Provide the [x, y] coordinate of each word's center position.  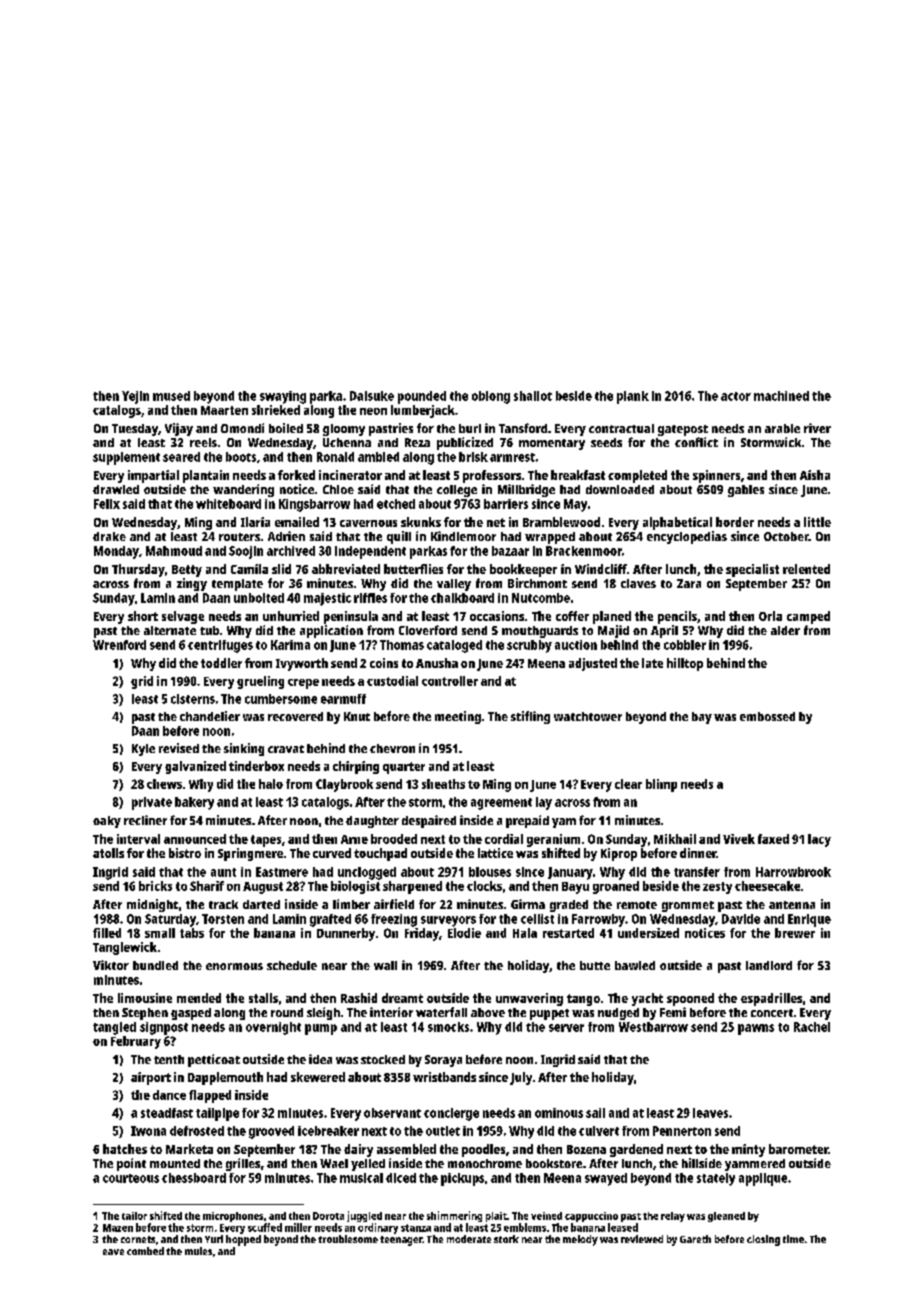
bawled [635, 965]
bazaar [510, 551]
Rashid [359, 998]
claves [638, 583]
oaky [107, 822]
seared [181, 457]
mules [198, 1251]
